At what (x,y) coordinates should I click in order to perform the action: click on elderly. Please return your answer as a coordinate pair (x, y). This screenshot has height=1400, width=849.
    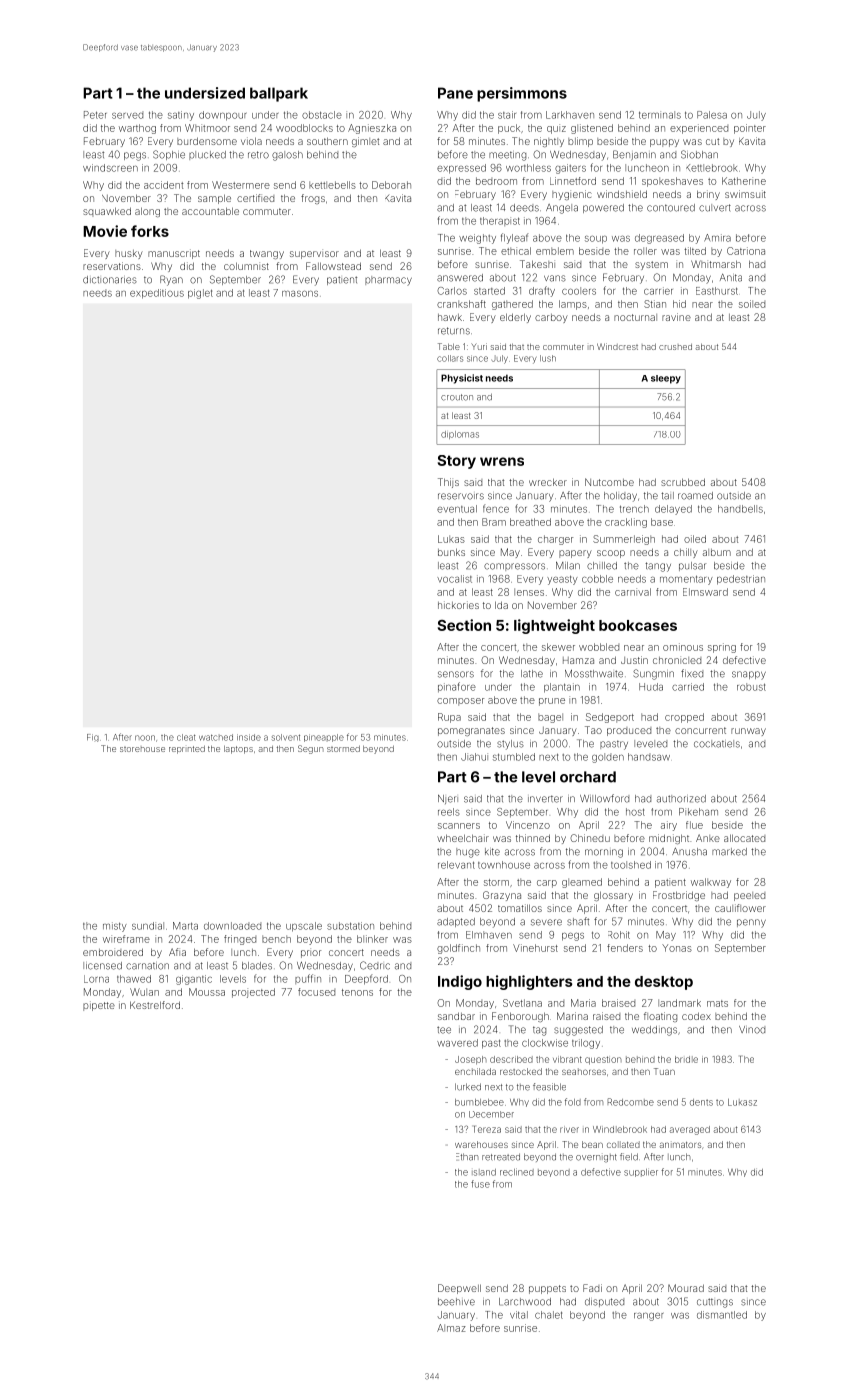
    Looking at the image, I should click on (515, 318).
